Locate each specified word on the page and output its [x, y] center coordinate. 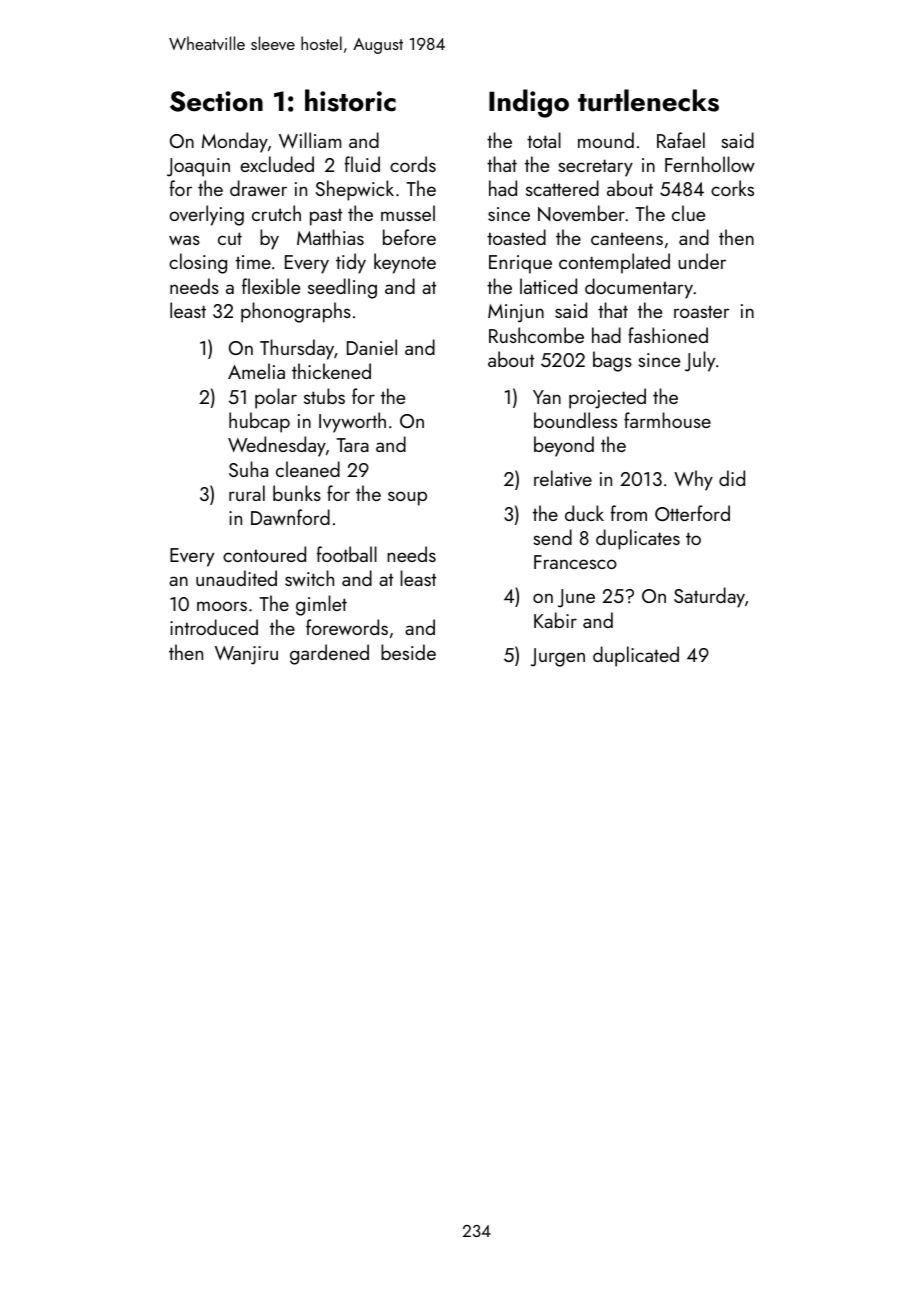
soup [407, 498]
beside [408, 652]
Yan [547, 397]
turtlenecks [648, 100]
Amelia [256, 371]
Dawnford [290, 517]
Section [216, 101]
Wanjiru [246, 655]
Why [693, 480]
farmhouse [667, 420]
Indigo [529, 103]
